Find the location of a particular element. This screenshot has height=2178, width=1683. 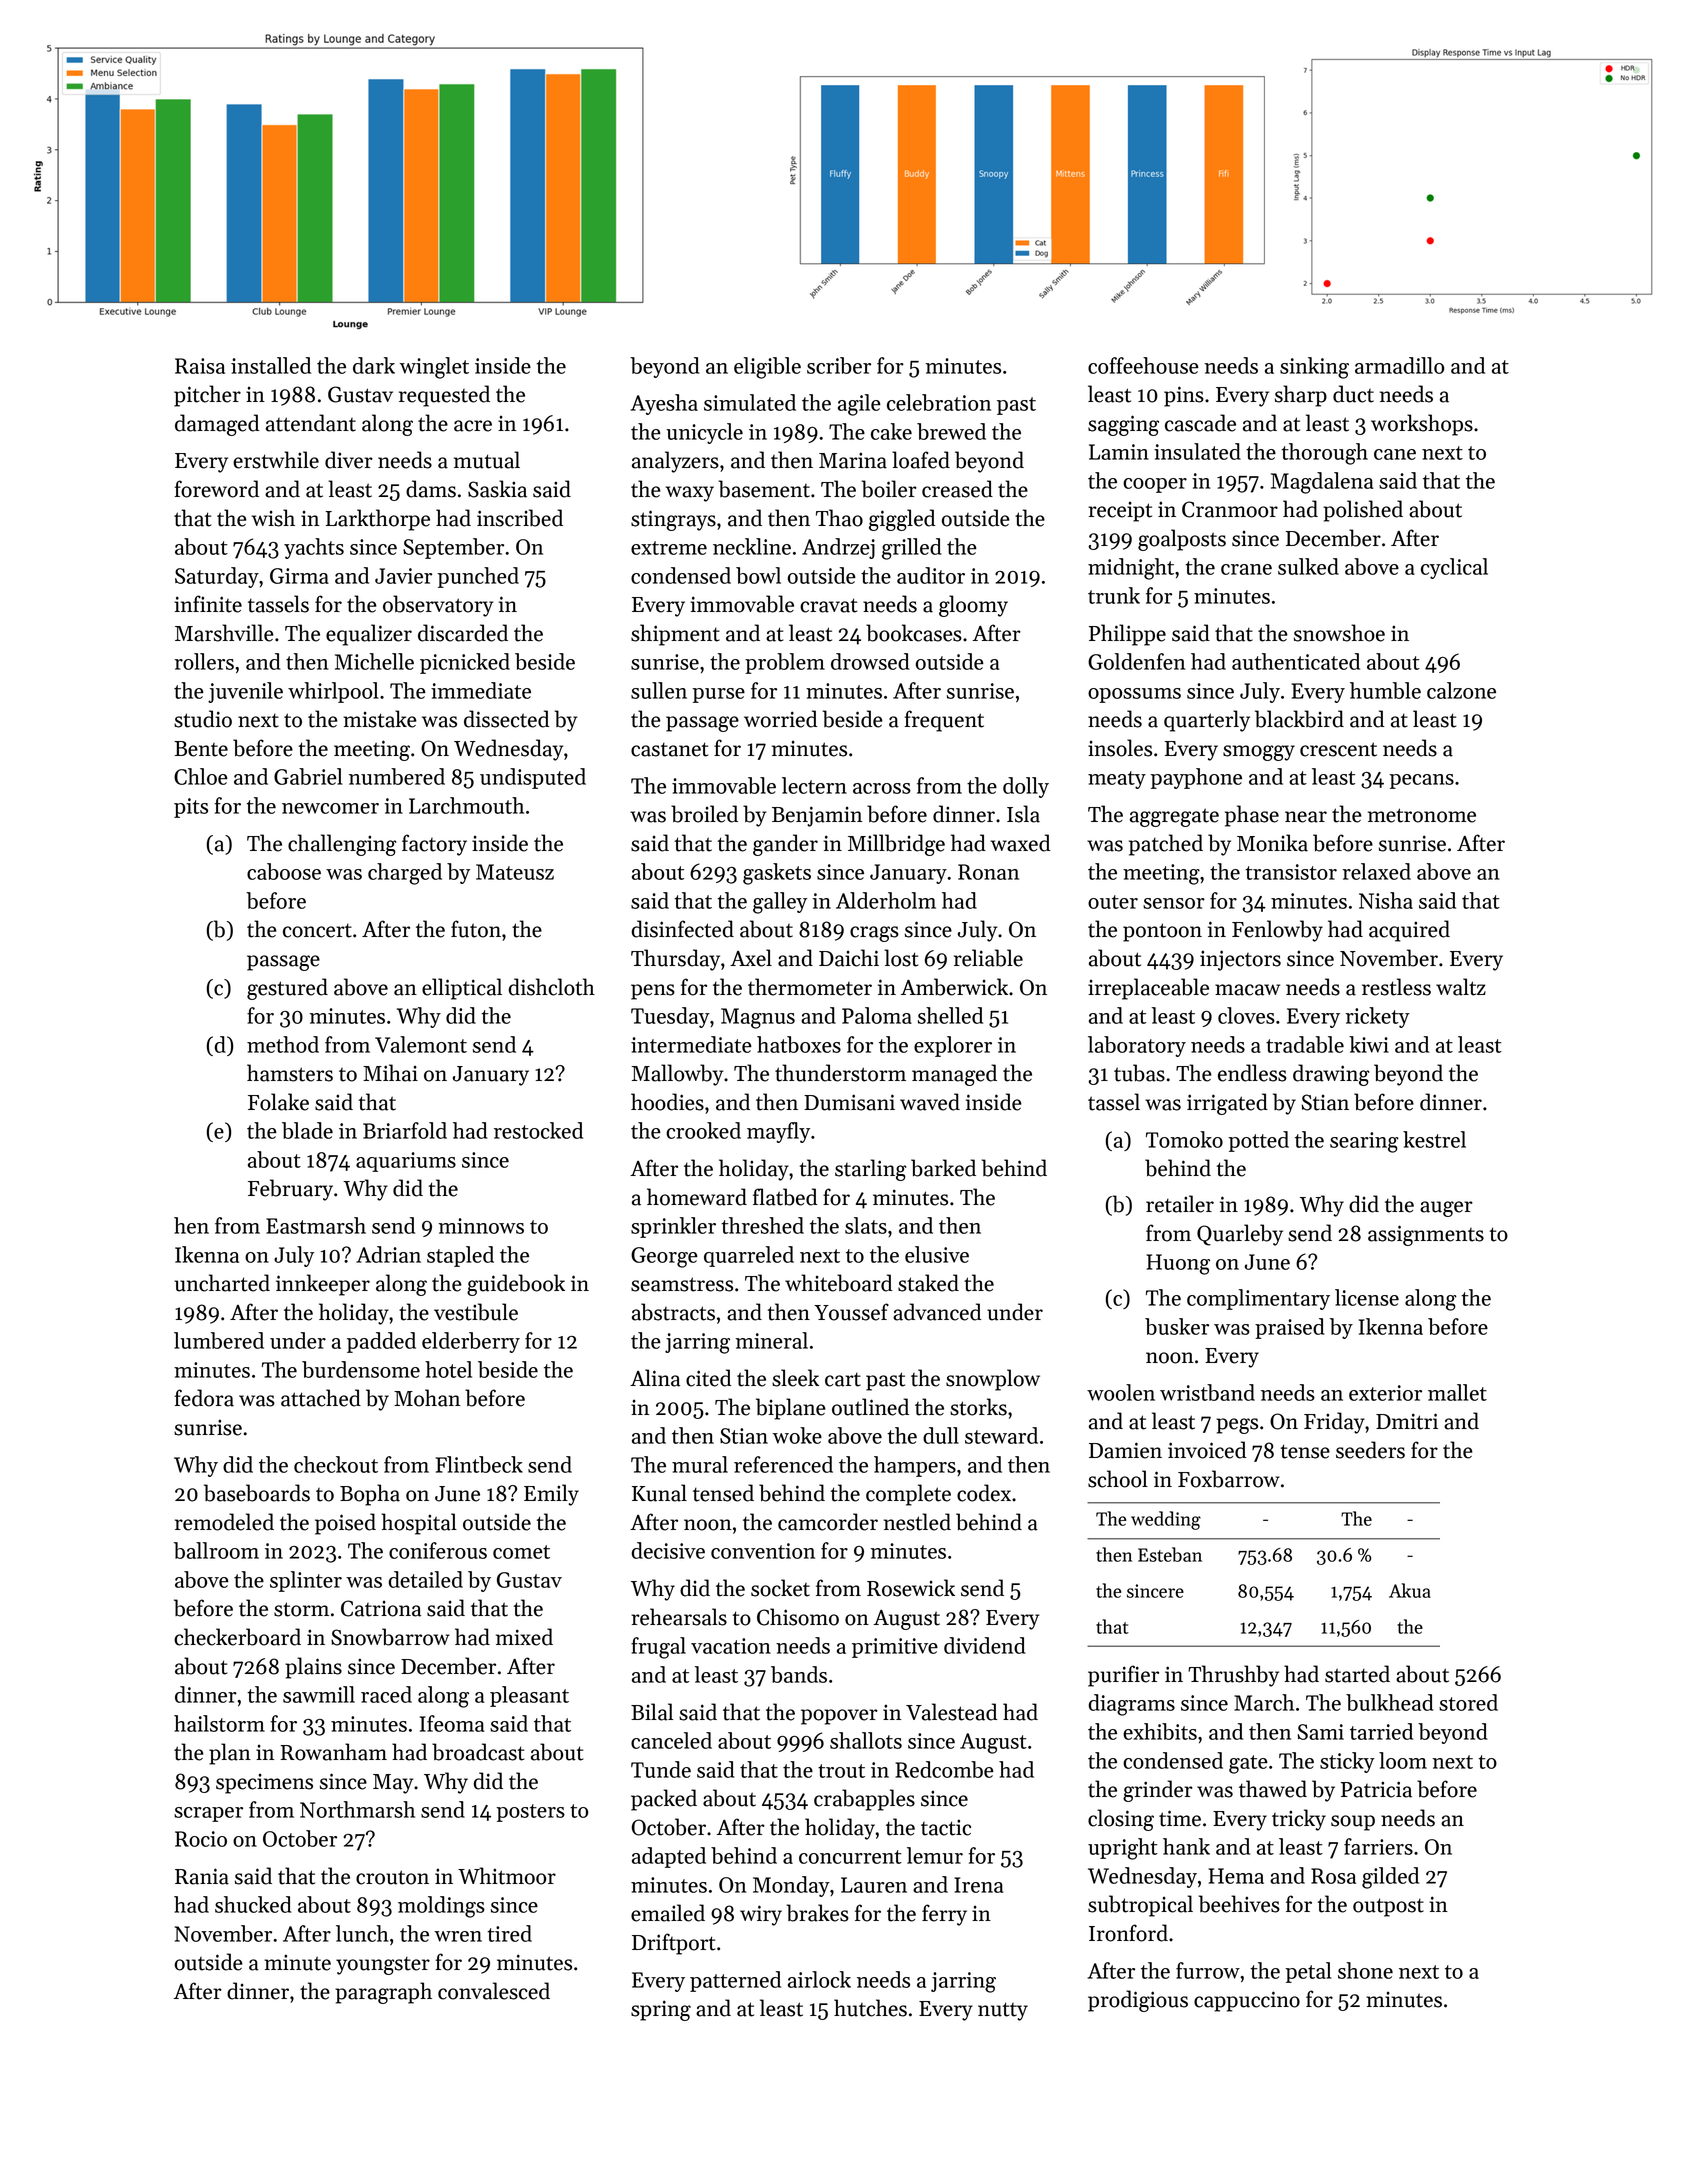

gilded is located at coordinates (1390, 1878).
